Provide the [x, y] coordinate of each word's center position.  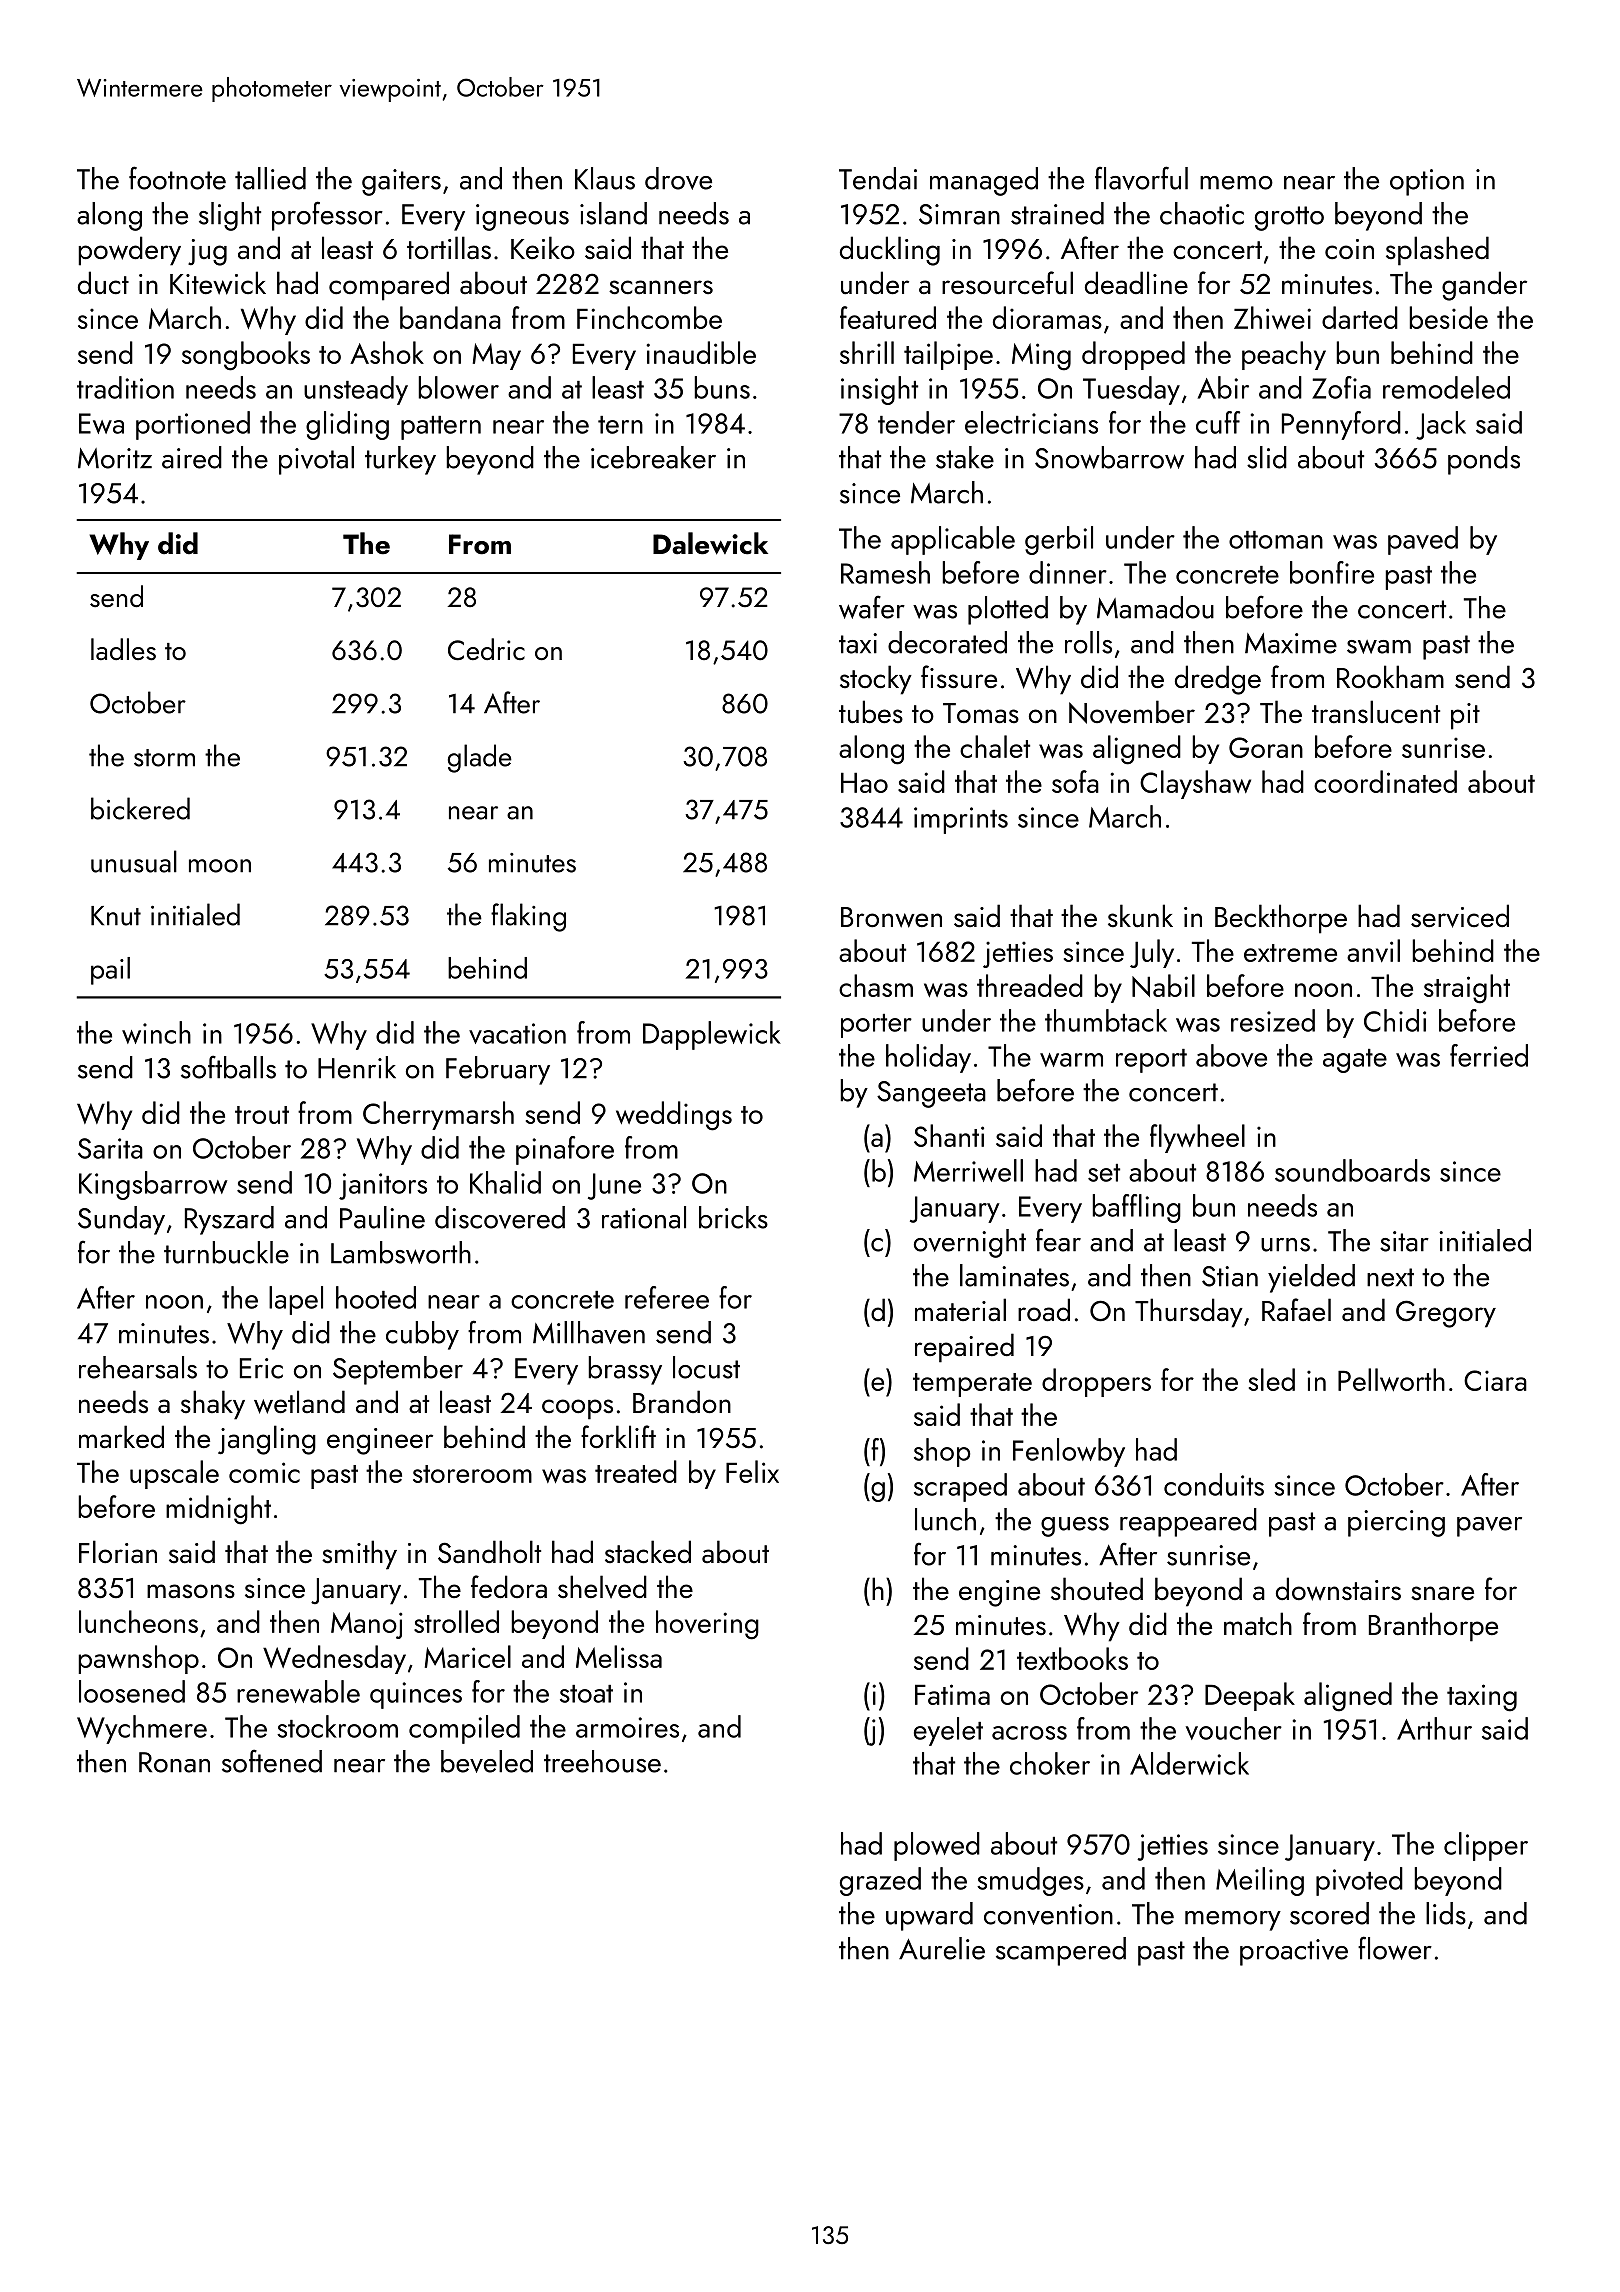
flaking [528, 917]
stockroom [337, 1726]
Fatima [952, 1694]
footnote [177, 178]
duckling [890, 251]
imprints [961, 820]
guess [1075, 1527]
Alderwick [1189, 1763]
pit [1465, 716]
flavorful [1141, 178]
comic [264, 1472]
